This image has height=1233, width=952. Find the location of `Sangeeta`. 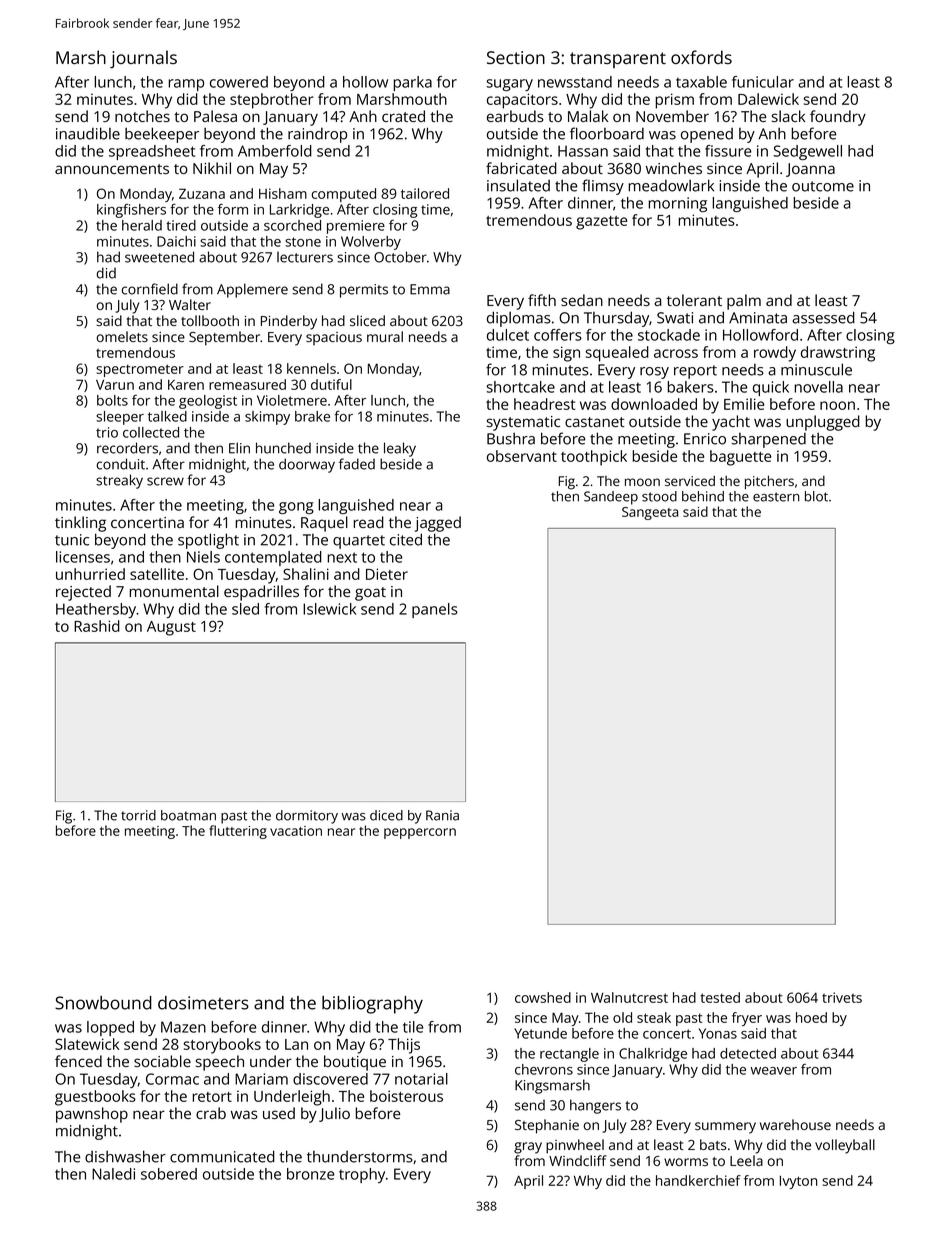

Sangeeta is located at coordinates (650, 513).
